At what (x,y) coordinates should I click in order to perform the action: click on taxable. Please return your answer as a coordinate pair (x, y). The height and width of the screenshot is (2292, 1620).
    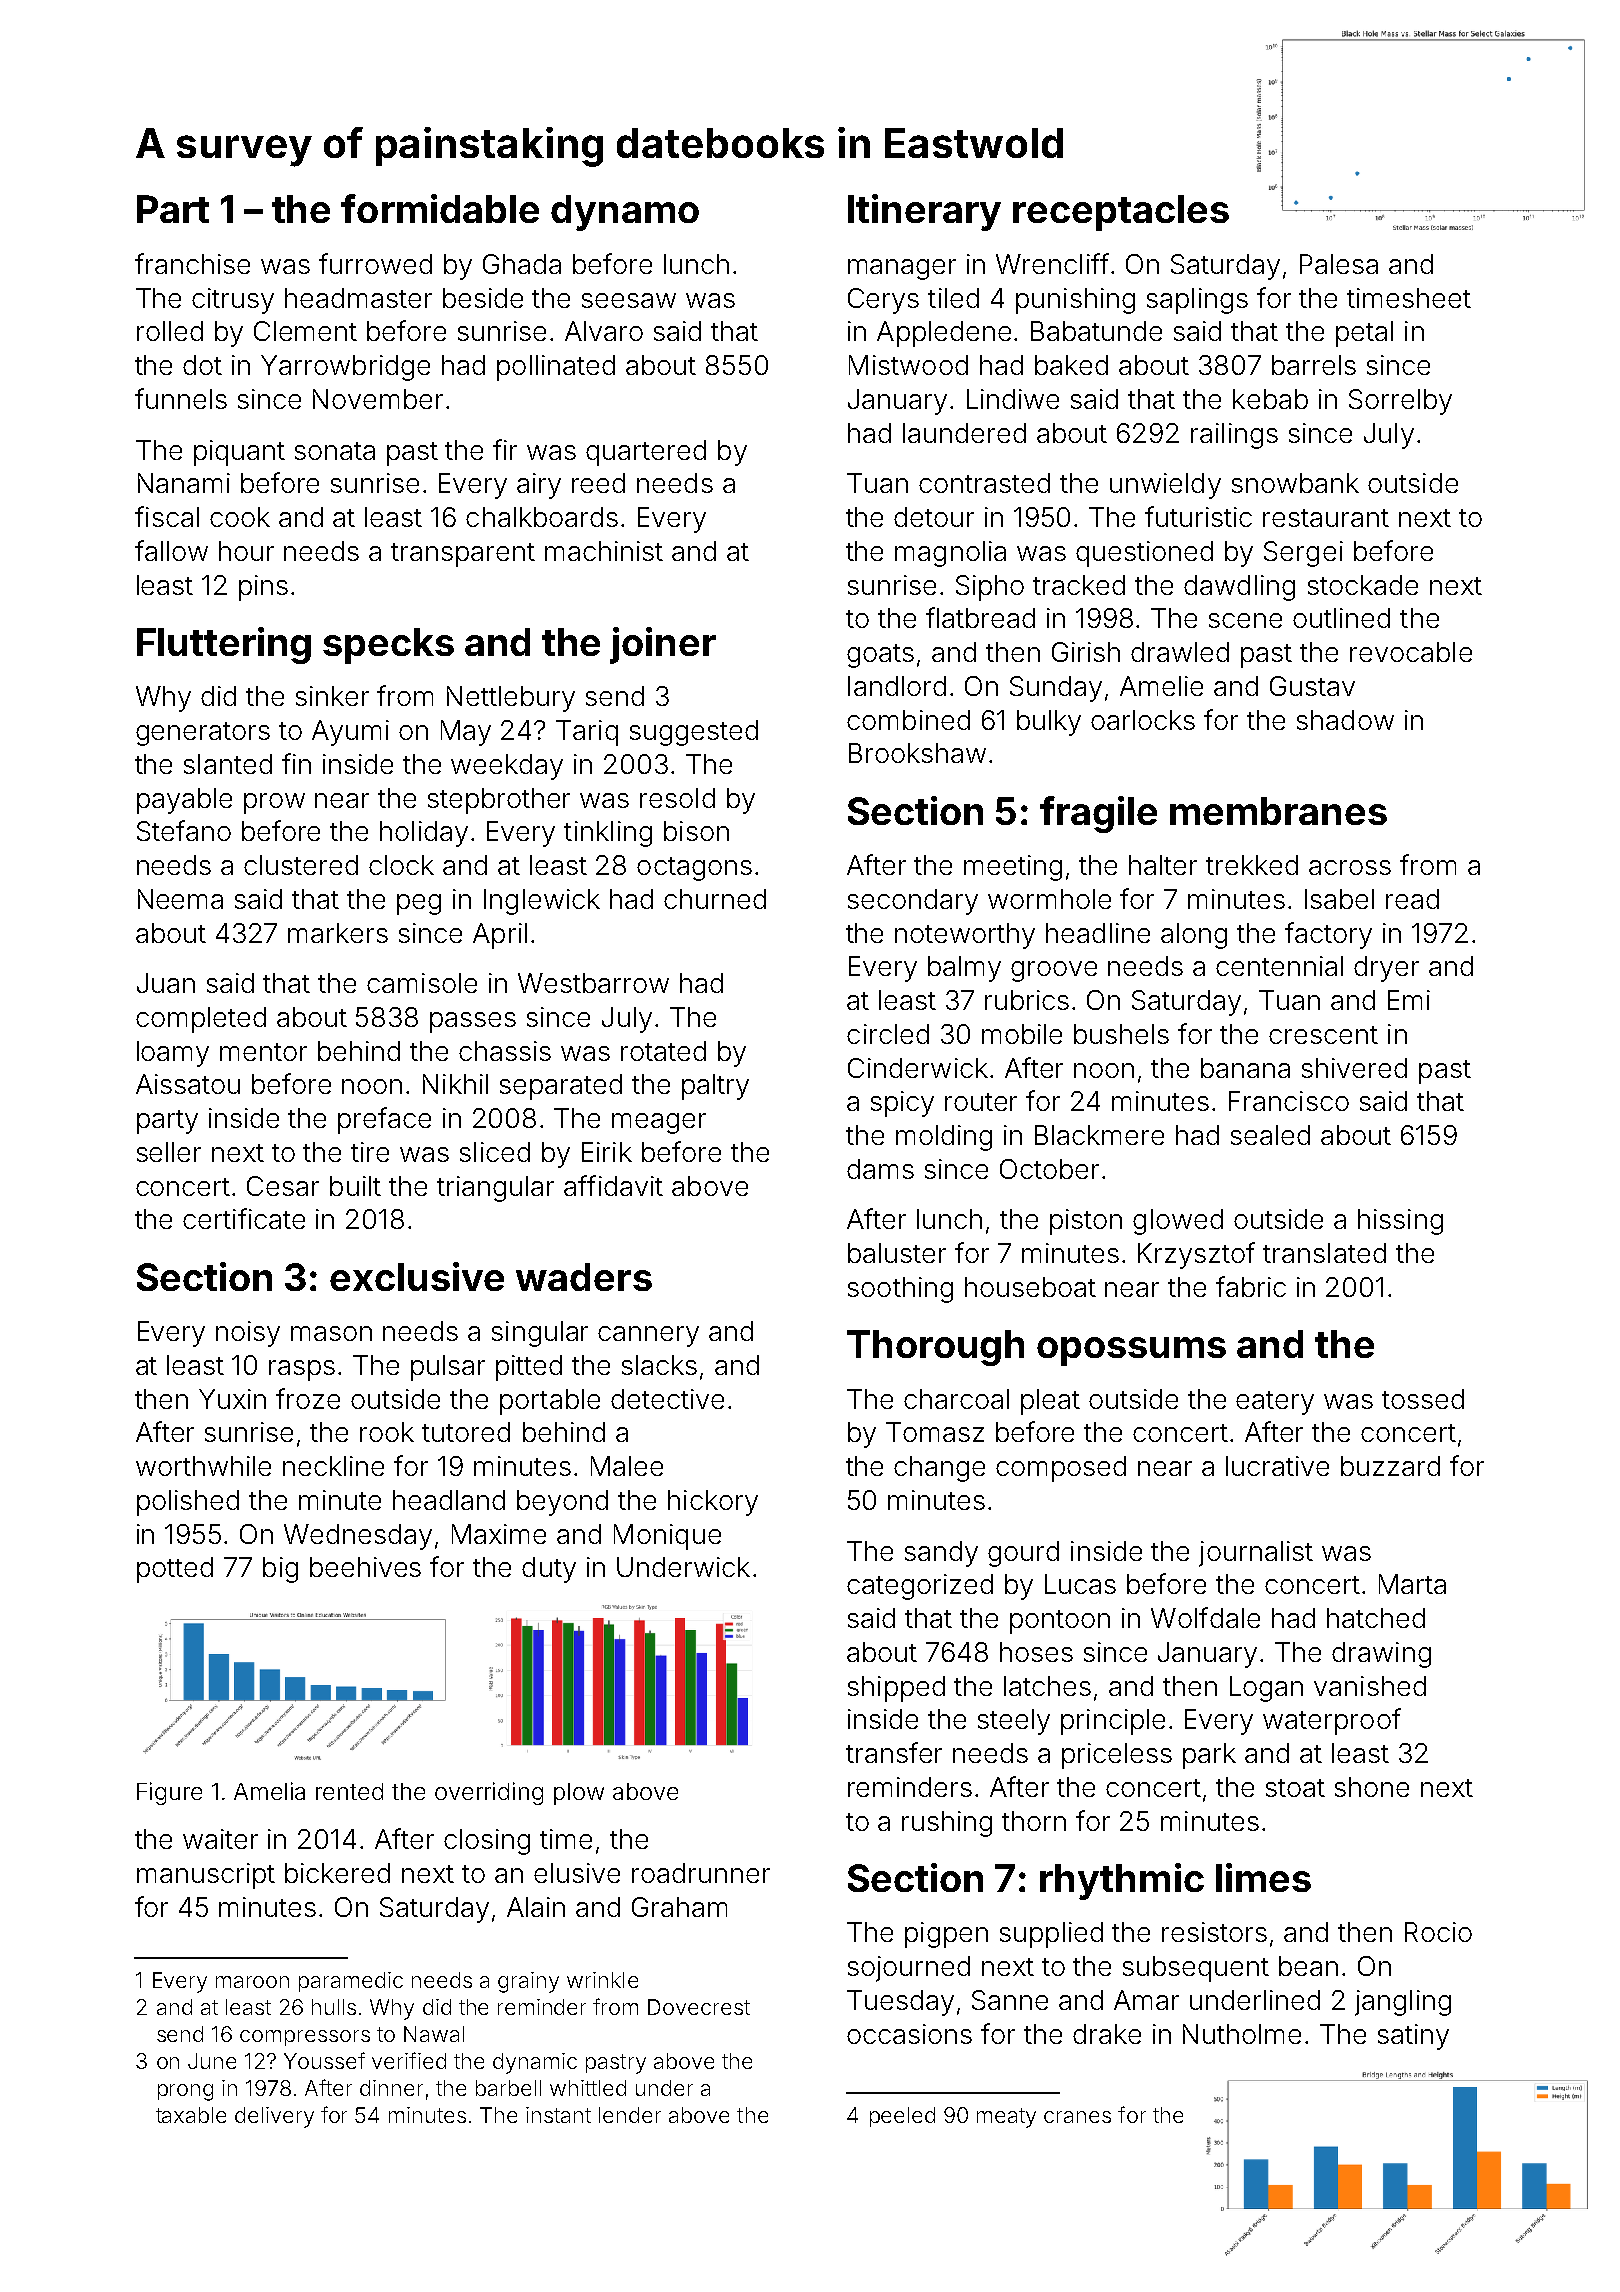
    Looking at the image, I should click on (191, 2115).
